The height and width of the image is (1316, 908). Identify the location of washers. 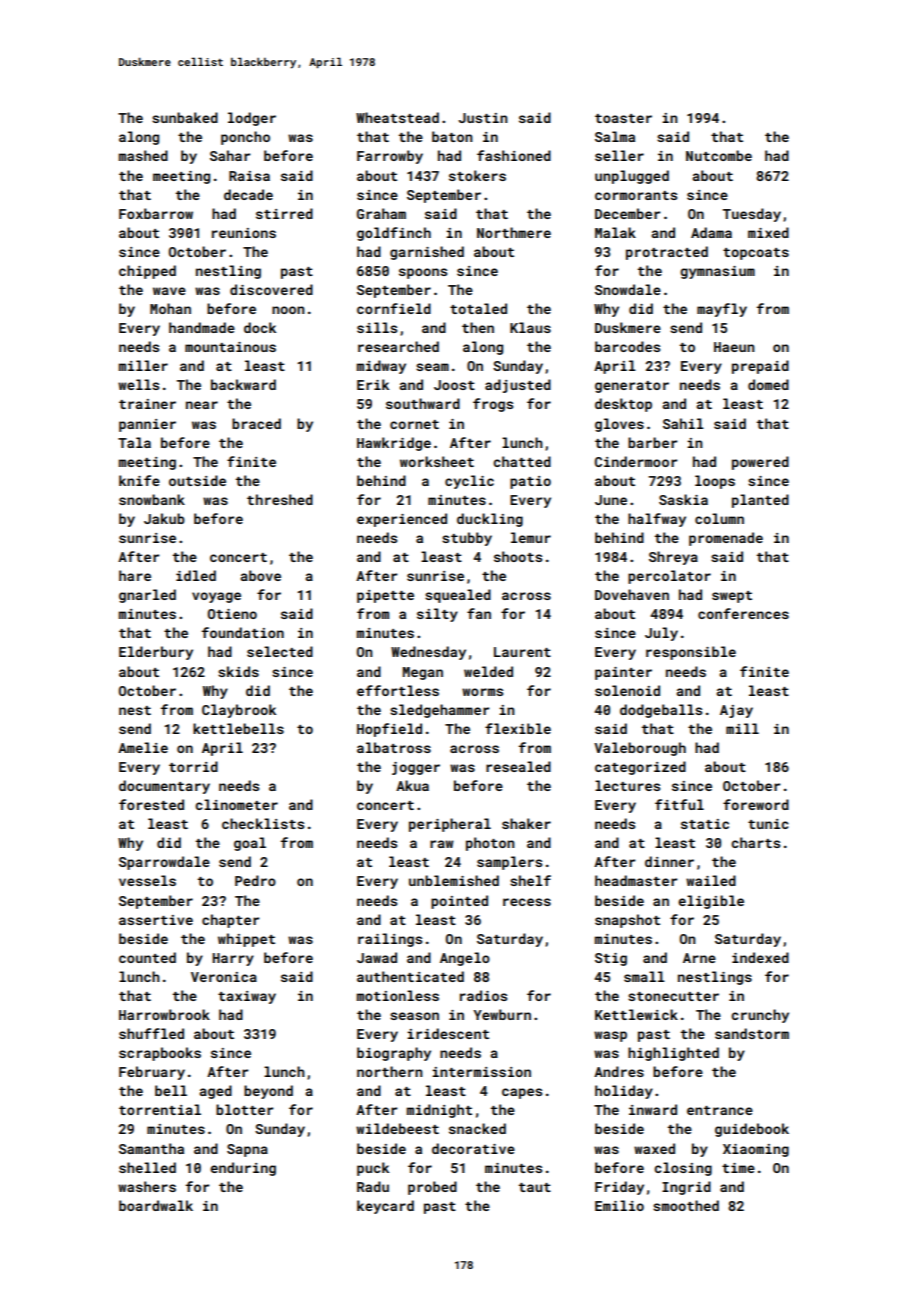
(147, 1186).
